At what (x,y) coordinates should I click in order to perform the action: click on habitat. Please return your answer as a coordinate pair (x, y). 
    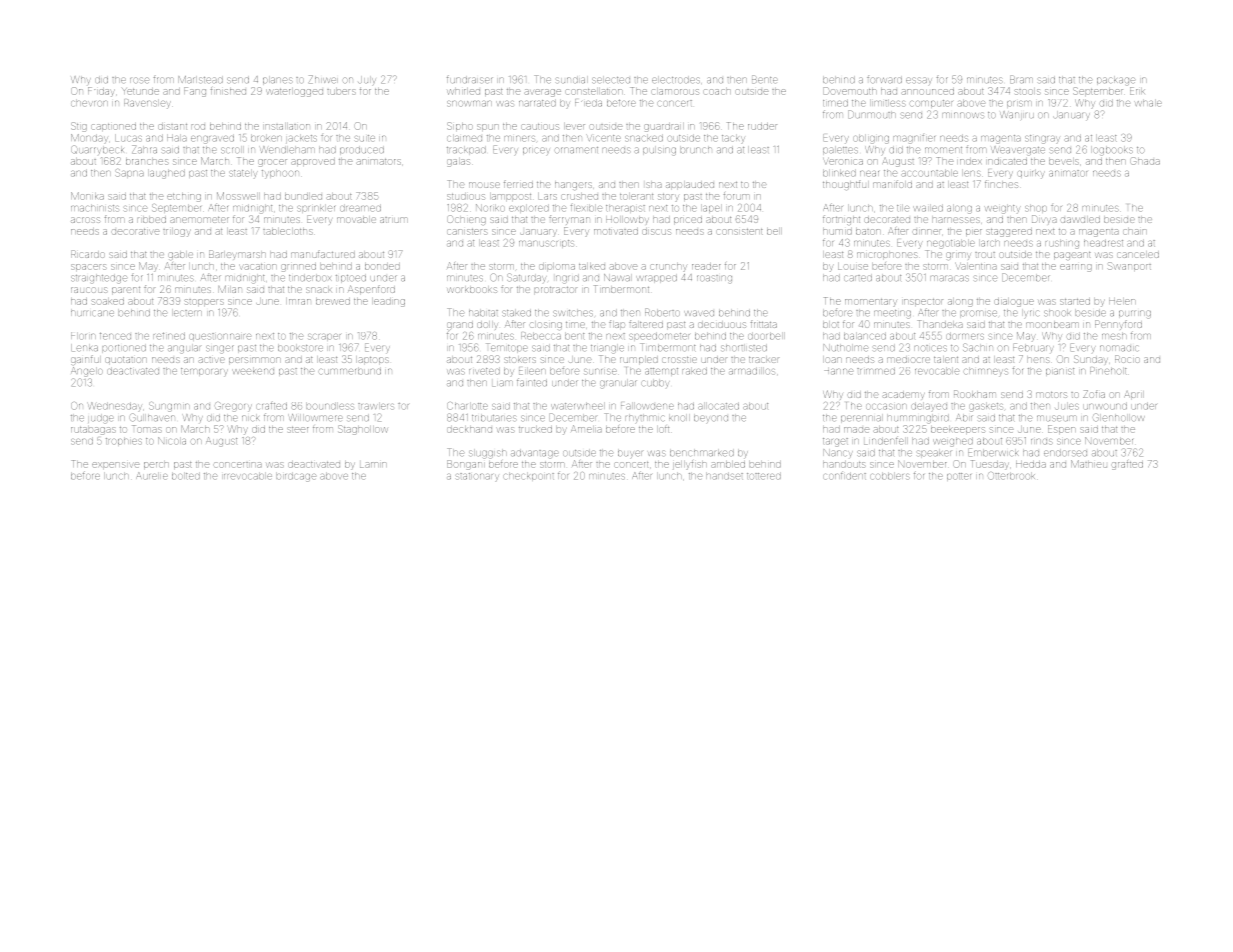
    Looking at the image, I should click on (483, 313).
